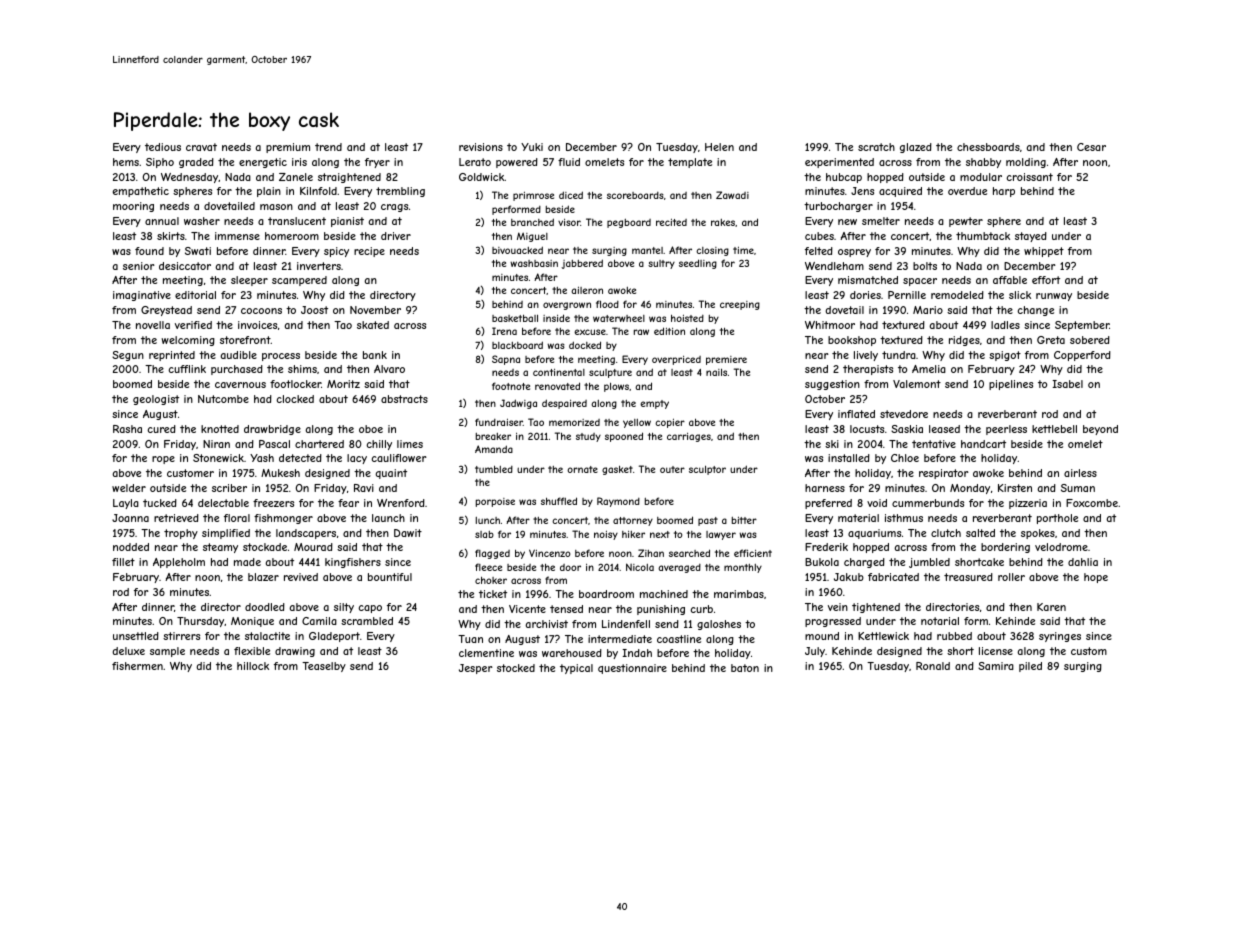 This page has height=952, width=1233. Describe the element at coordinates (532, 147) in the page. I see `Yuki` at that location.
